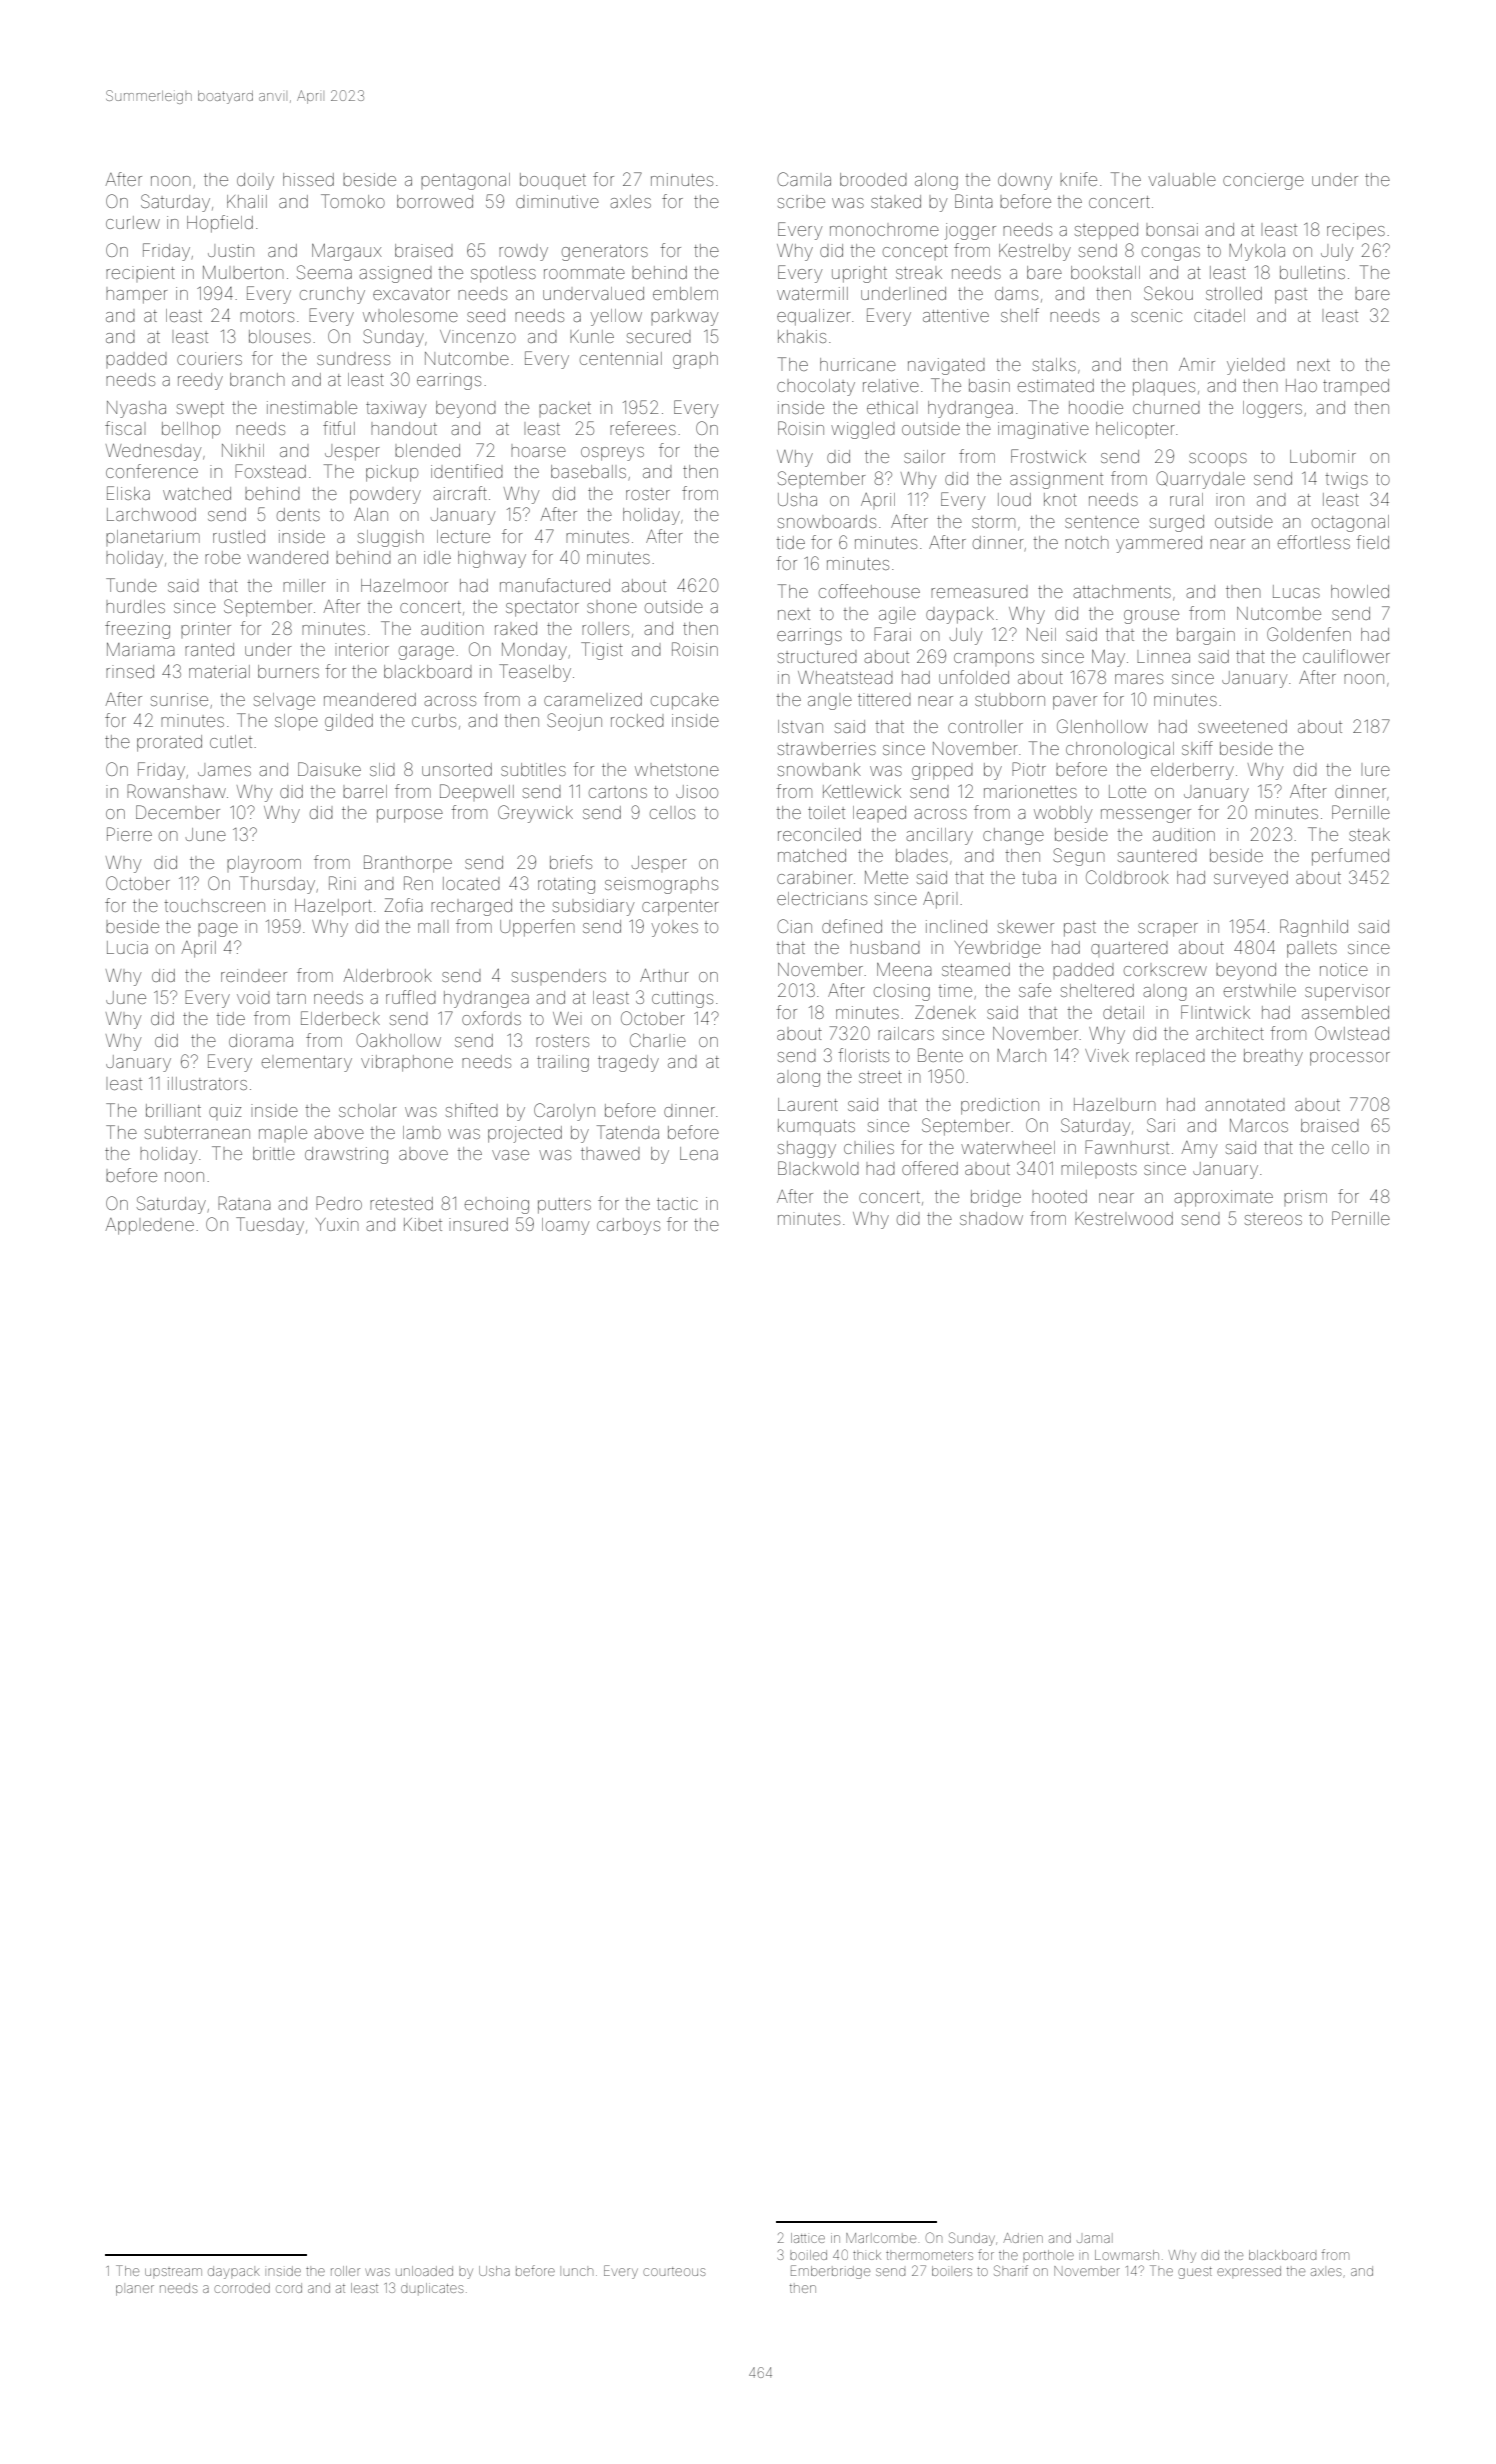 This page has width=1496, height=2464. What do you see at coordinates (396, 409) in the page?
I see `taxiway` at bounding box center [396, 409].
